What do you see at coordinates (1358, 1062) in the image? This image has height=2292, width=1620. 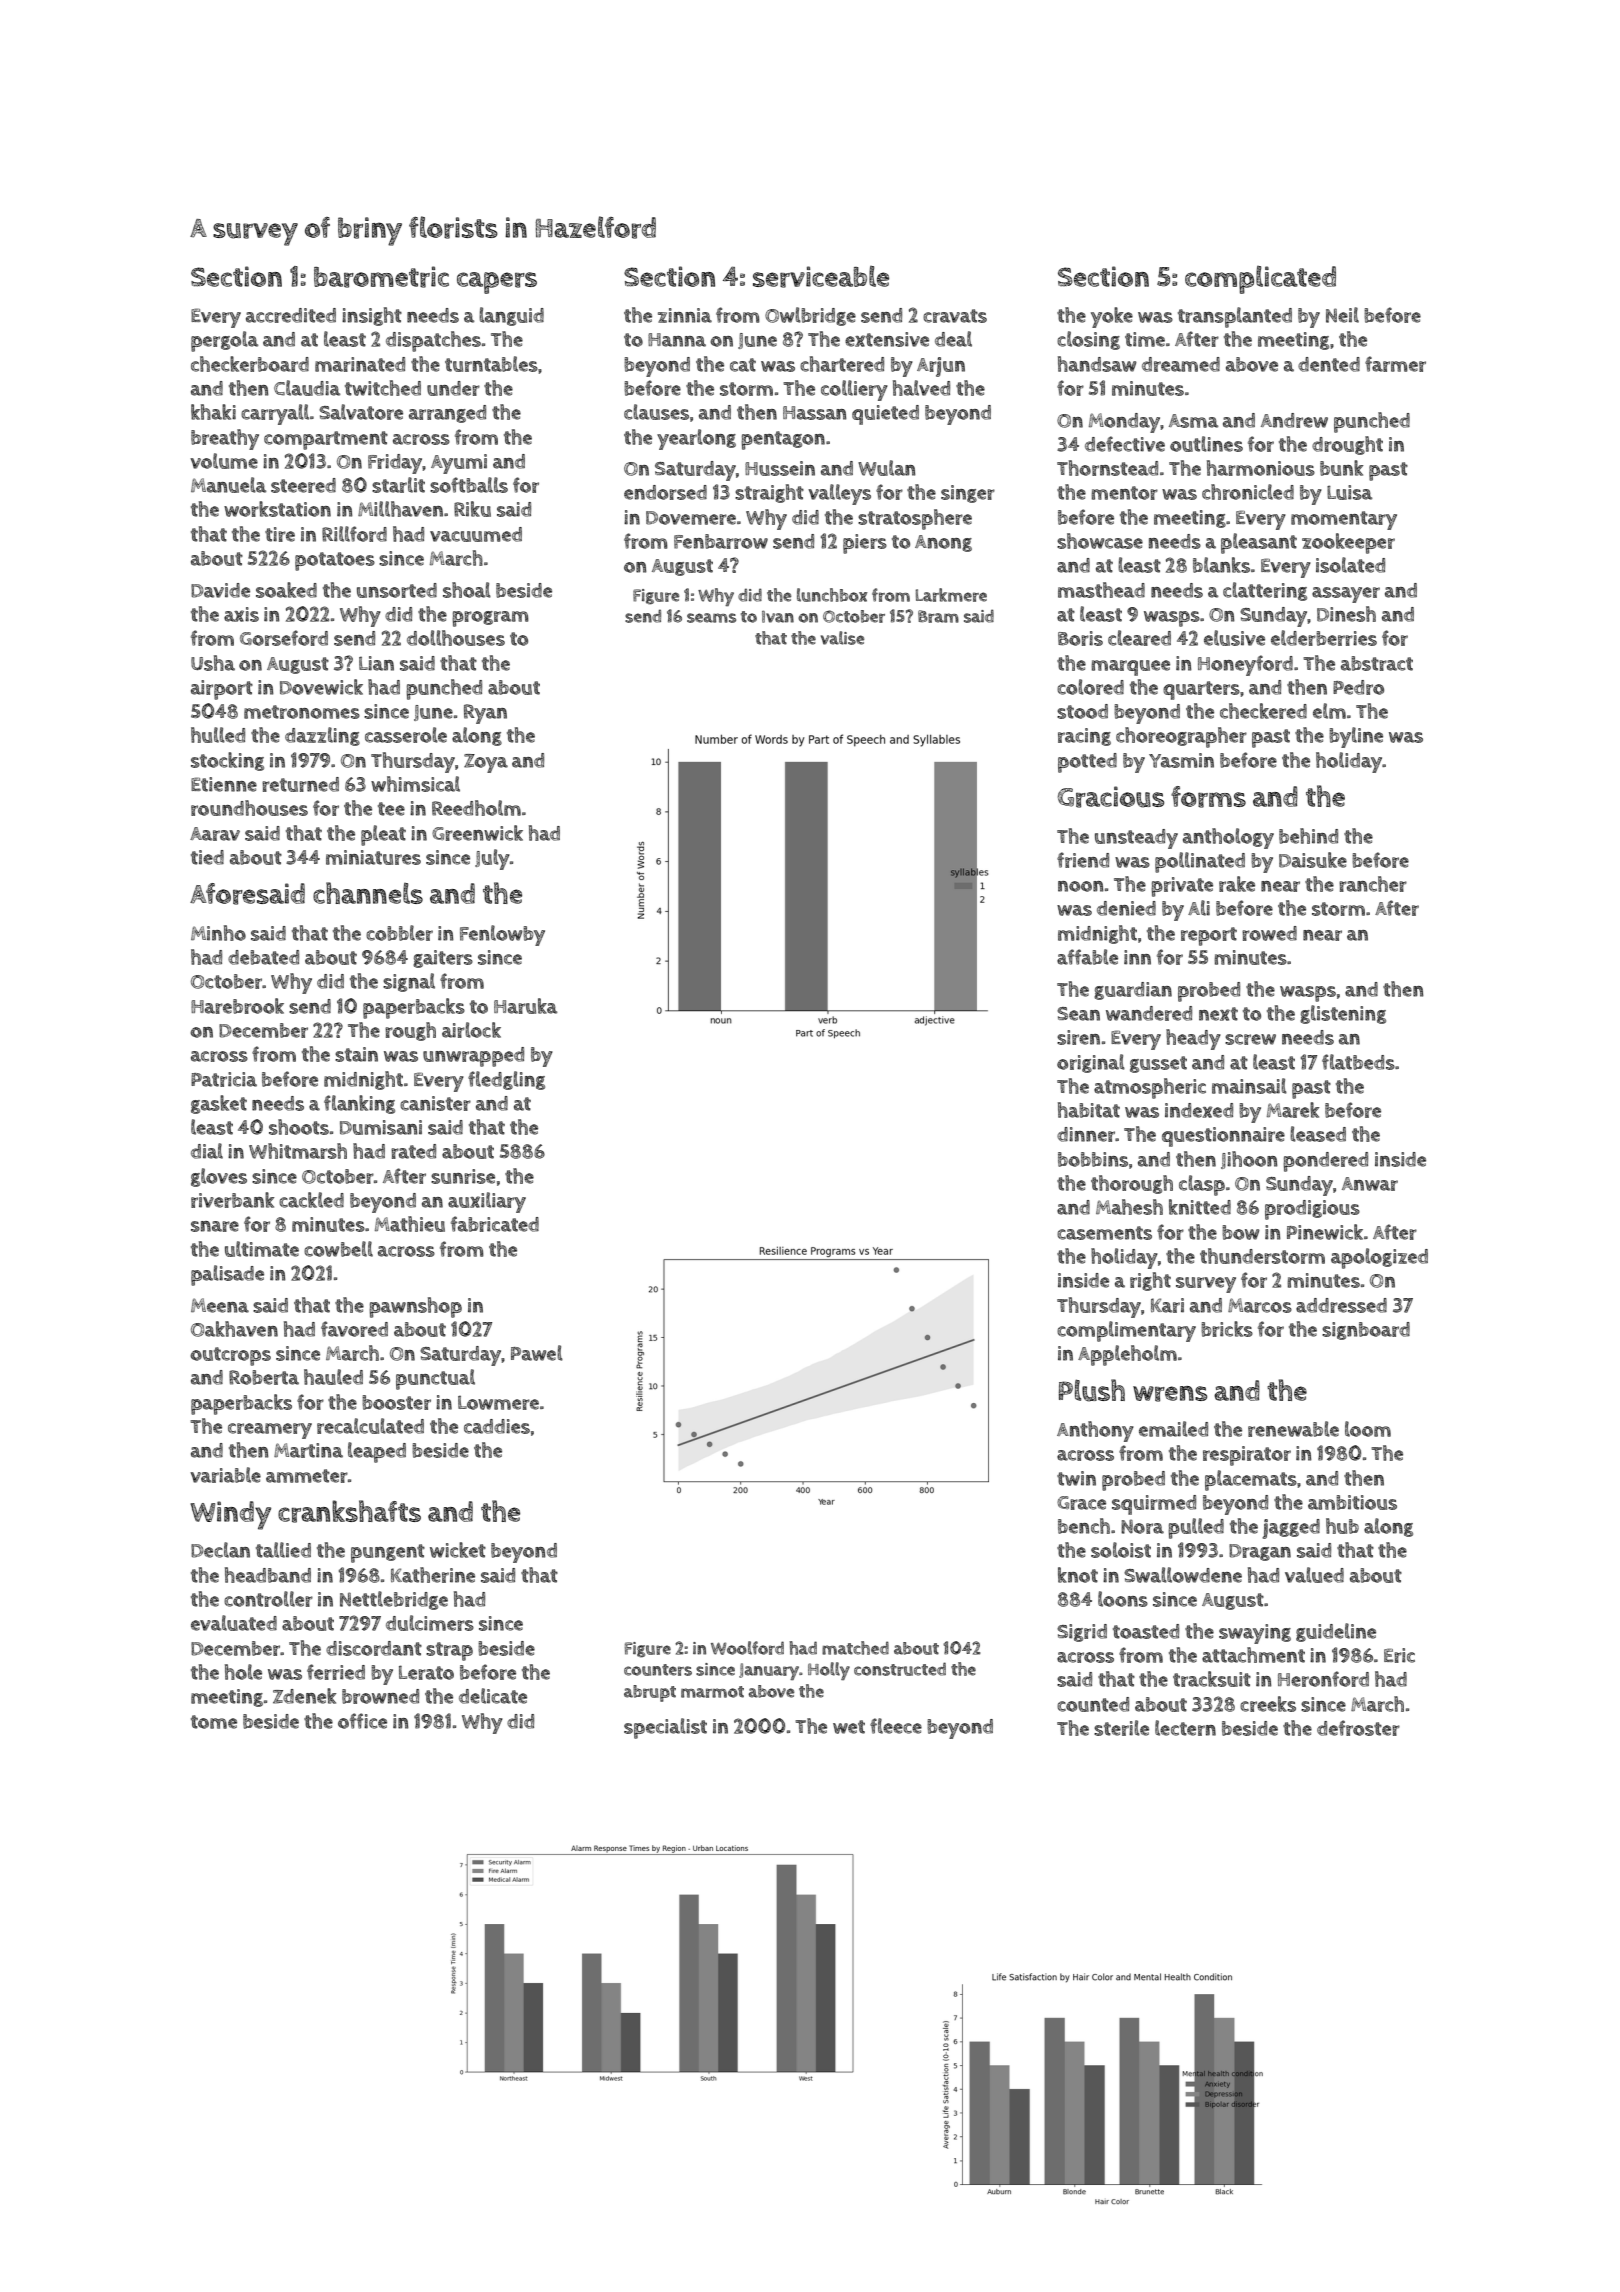 I see `flatbeds` at bounding box center [1358, 1062].
